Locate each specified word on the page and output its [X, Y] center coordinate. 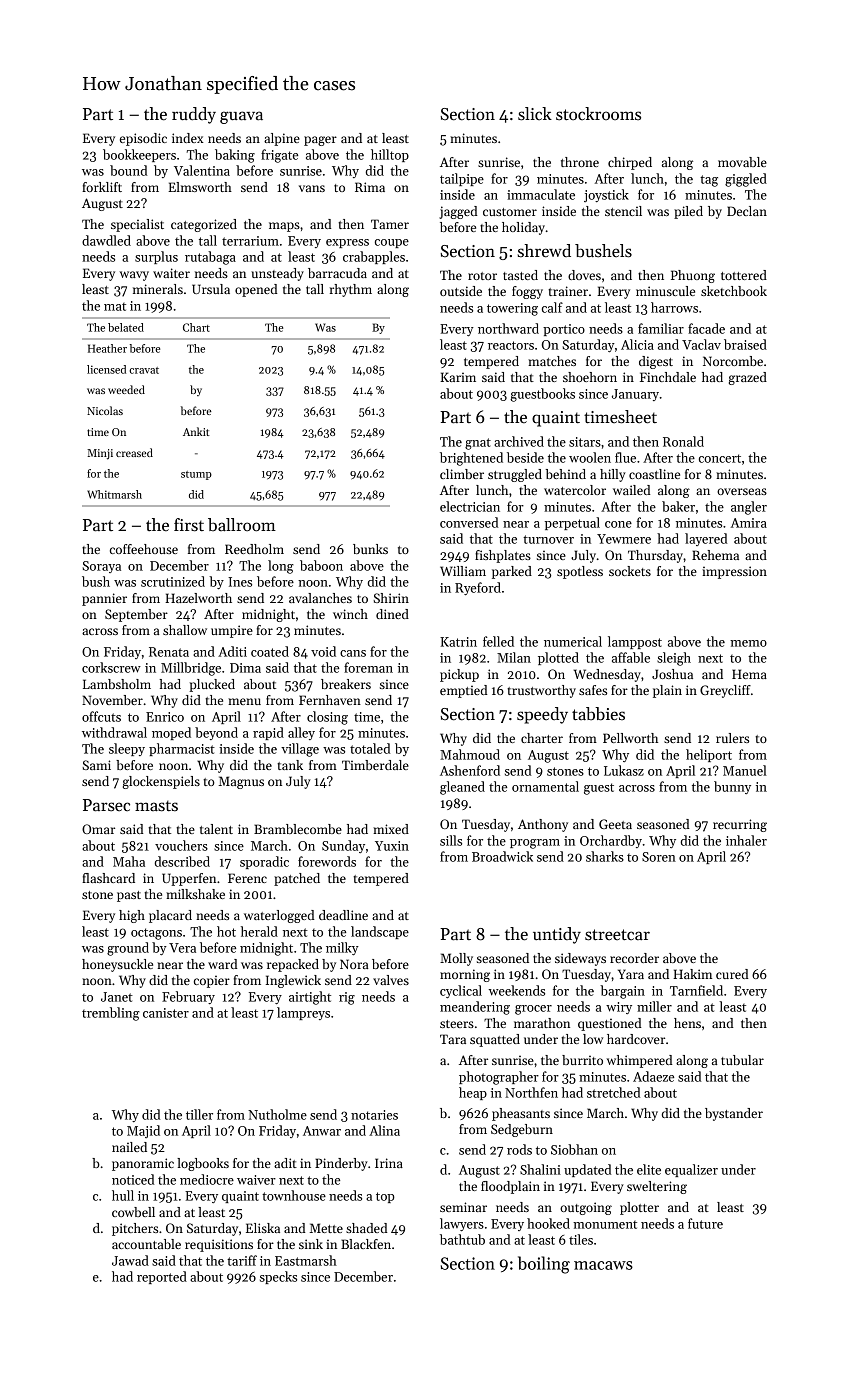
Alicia [637, 344]
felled [498, 641]
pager [320, 141]
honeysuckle [117, 965]
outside [461, 291]
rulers [732, 738]
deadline [343, 915]
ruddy [194, 115]
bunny [732, 787]
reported [162, 1277]
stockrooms [598, 114]
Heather [107, 348]
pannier [104, 599]
